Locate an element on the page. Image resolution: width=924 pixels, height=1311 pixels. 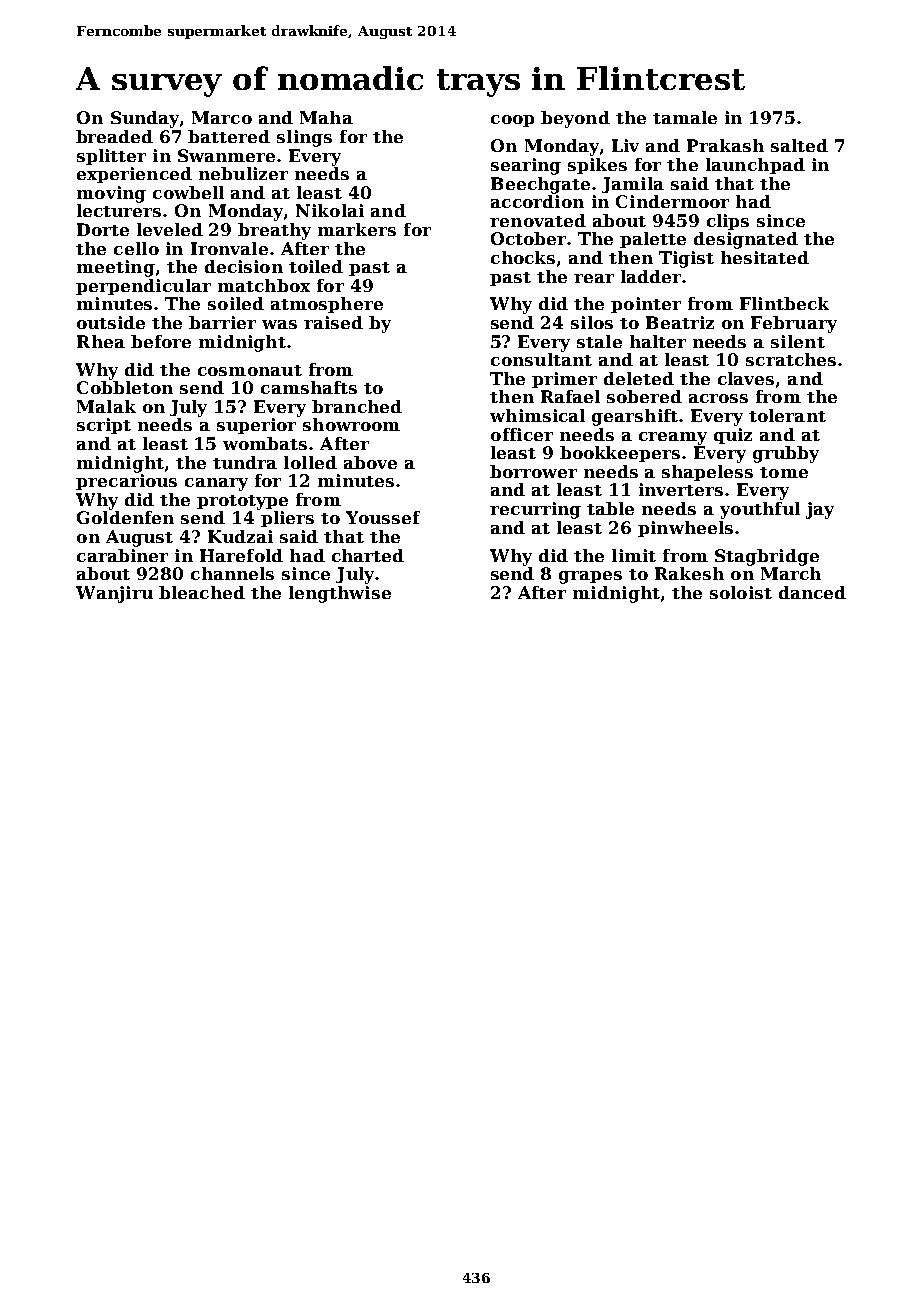
script is located at coordinates (104, 426).
